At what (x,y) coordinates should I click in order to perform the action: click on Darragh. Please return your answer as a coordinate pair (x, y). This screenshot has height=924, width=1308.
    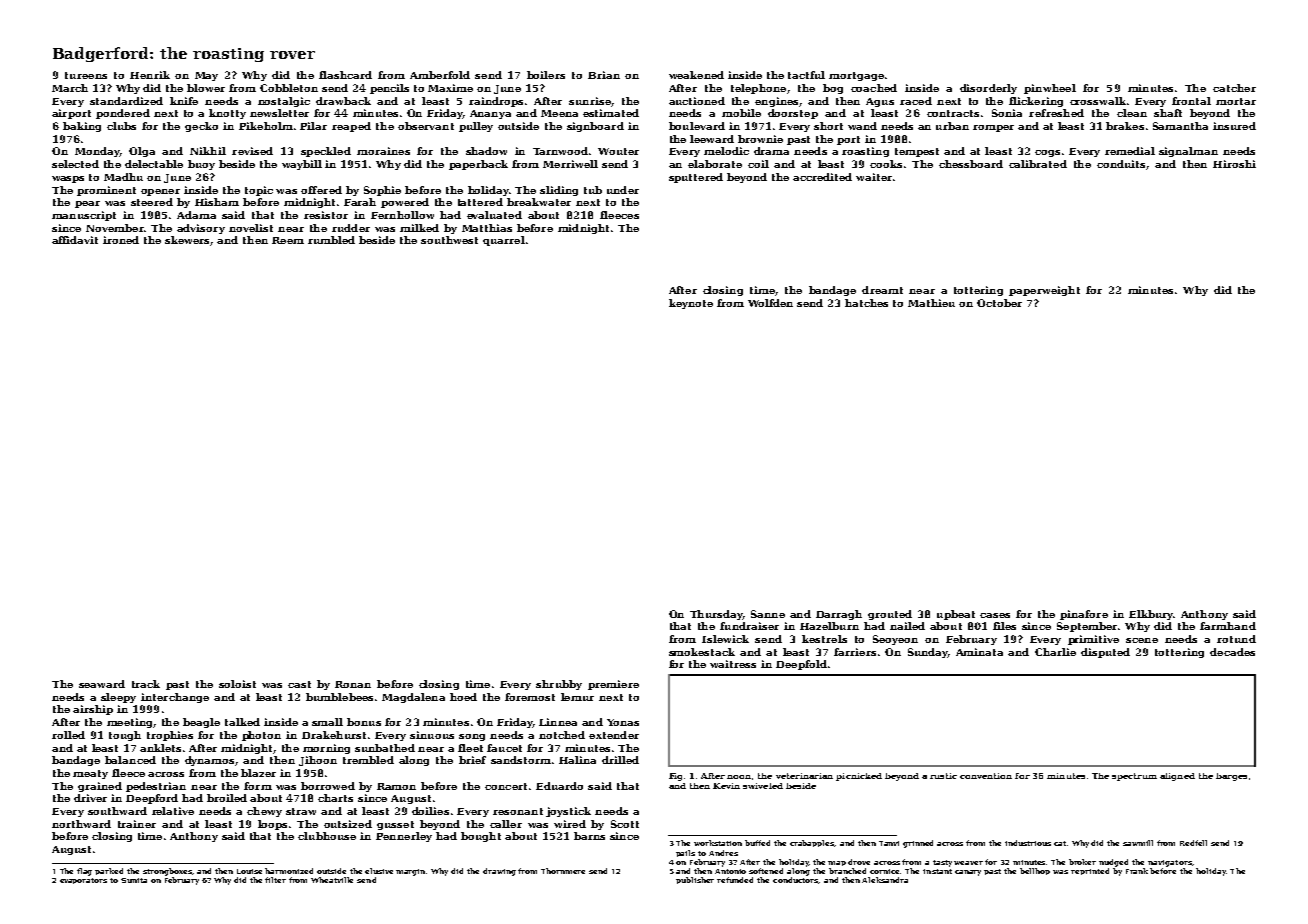
    Looking at the image, I should click on (839, 615).
